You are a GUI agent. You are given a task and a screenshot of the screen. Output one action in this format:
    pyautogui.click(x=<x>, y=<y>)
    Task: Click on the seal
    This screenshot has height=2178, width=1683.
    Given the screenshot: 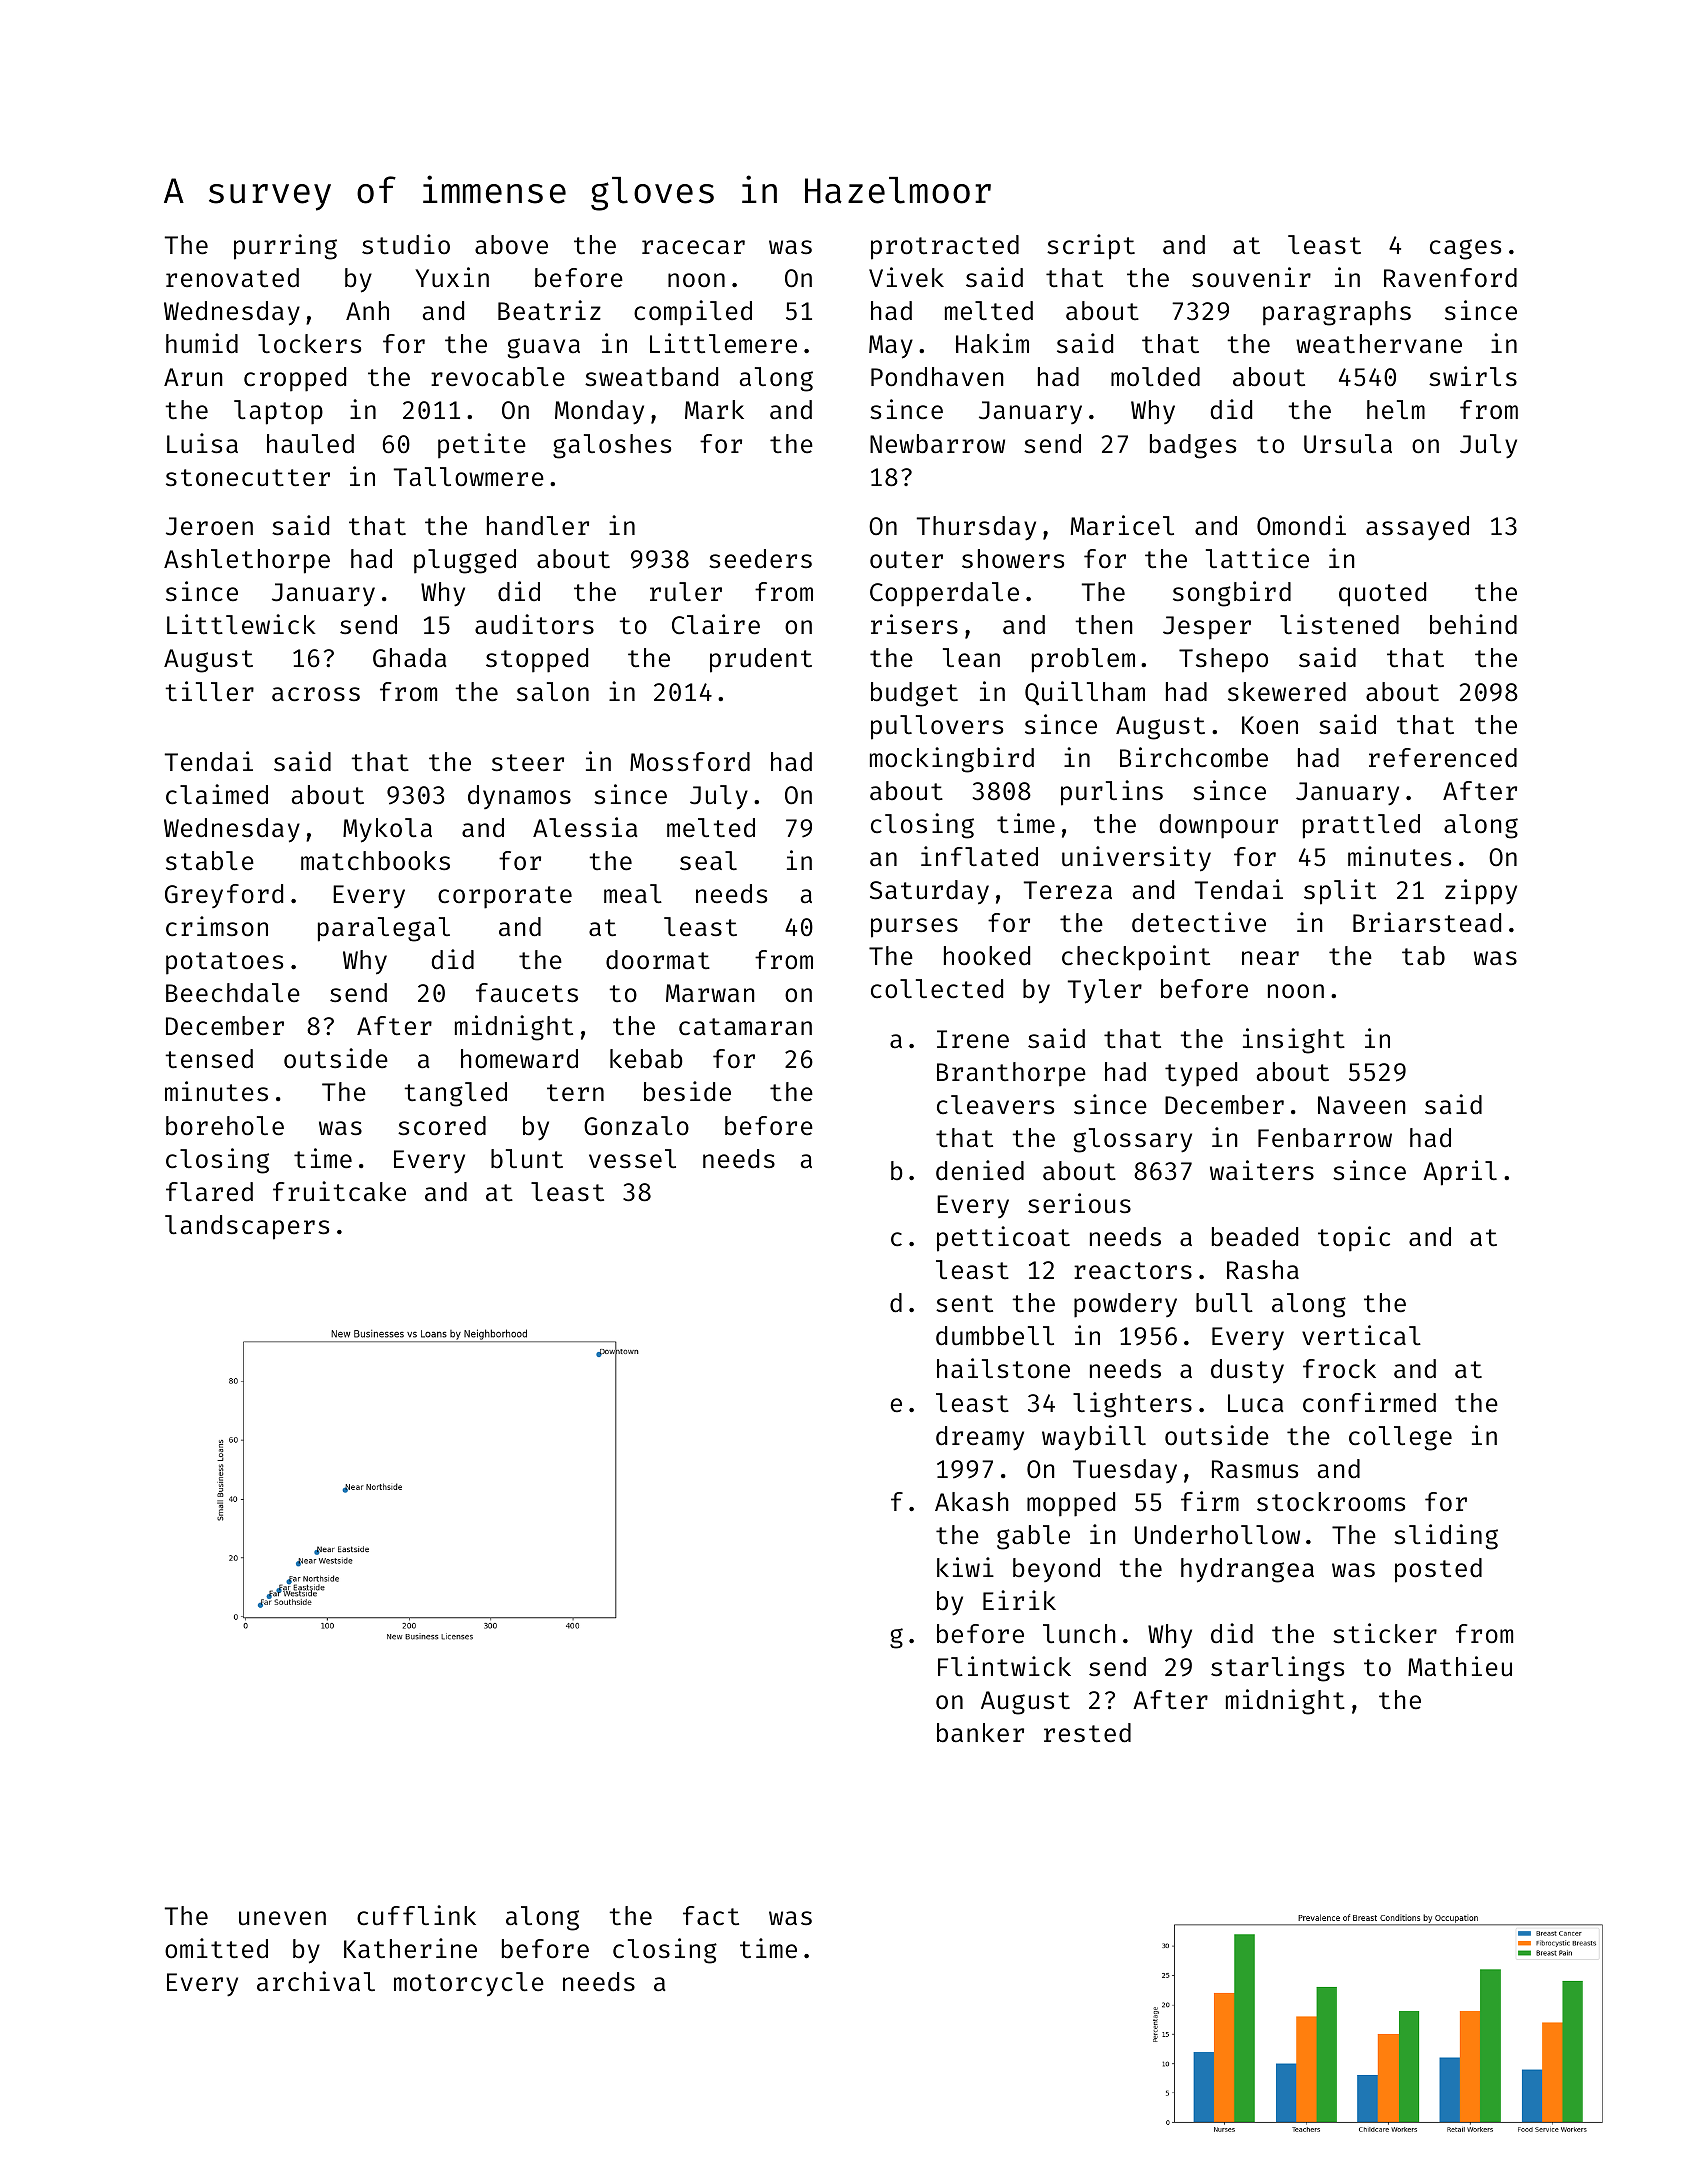 What is the action you would take?
    pyautogui.click(x=708, y=861)
